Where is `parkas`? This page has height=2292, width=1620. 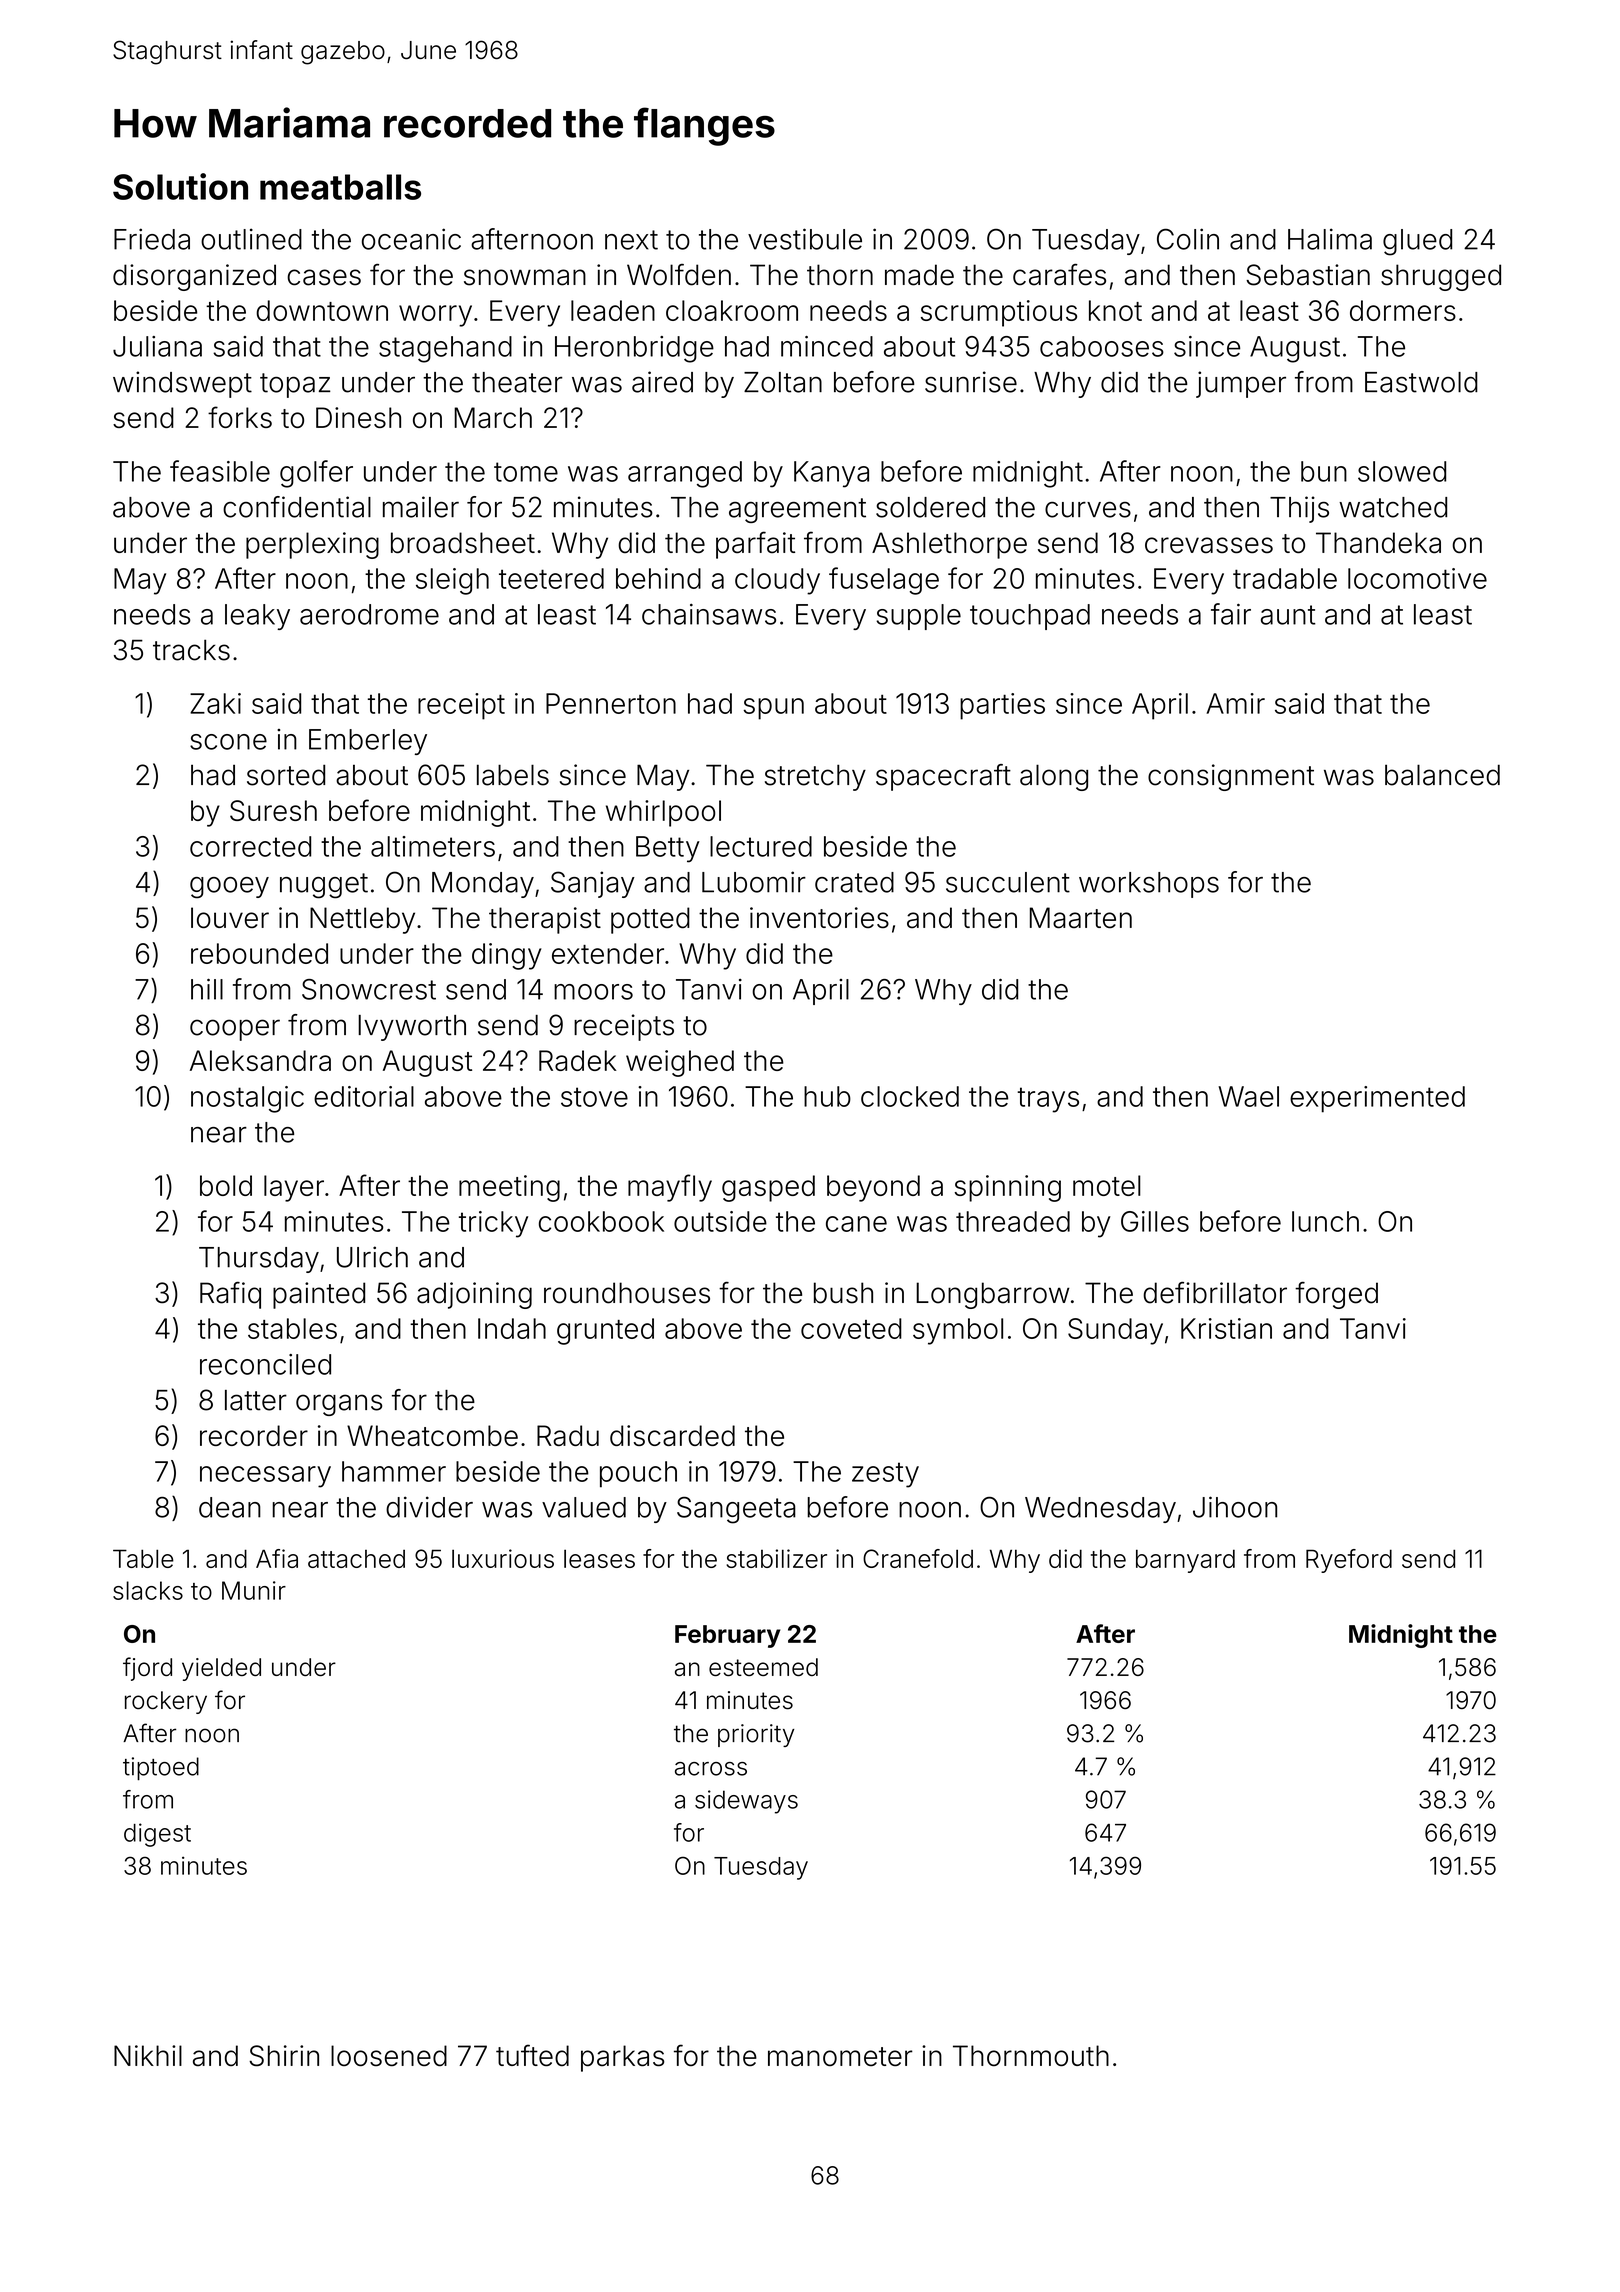 parkas is located at coordinates (622, 2058).
